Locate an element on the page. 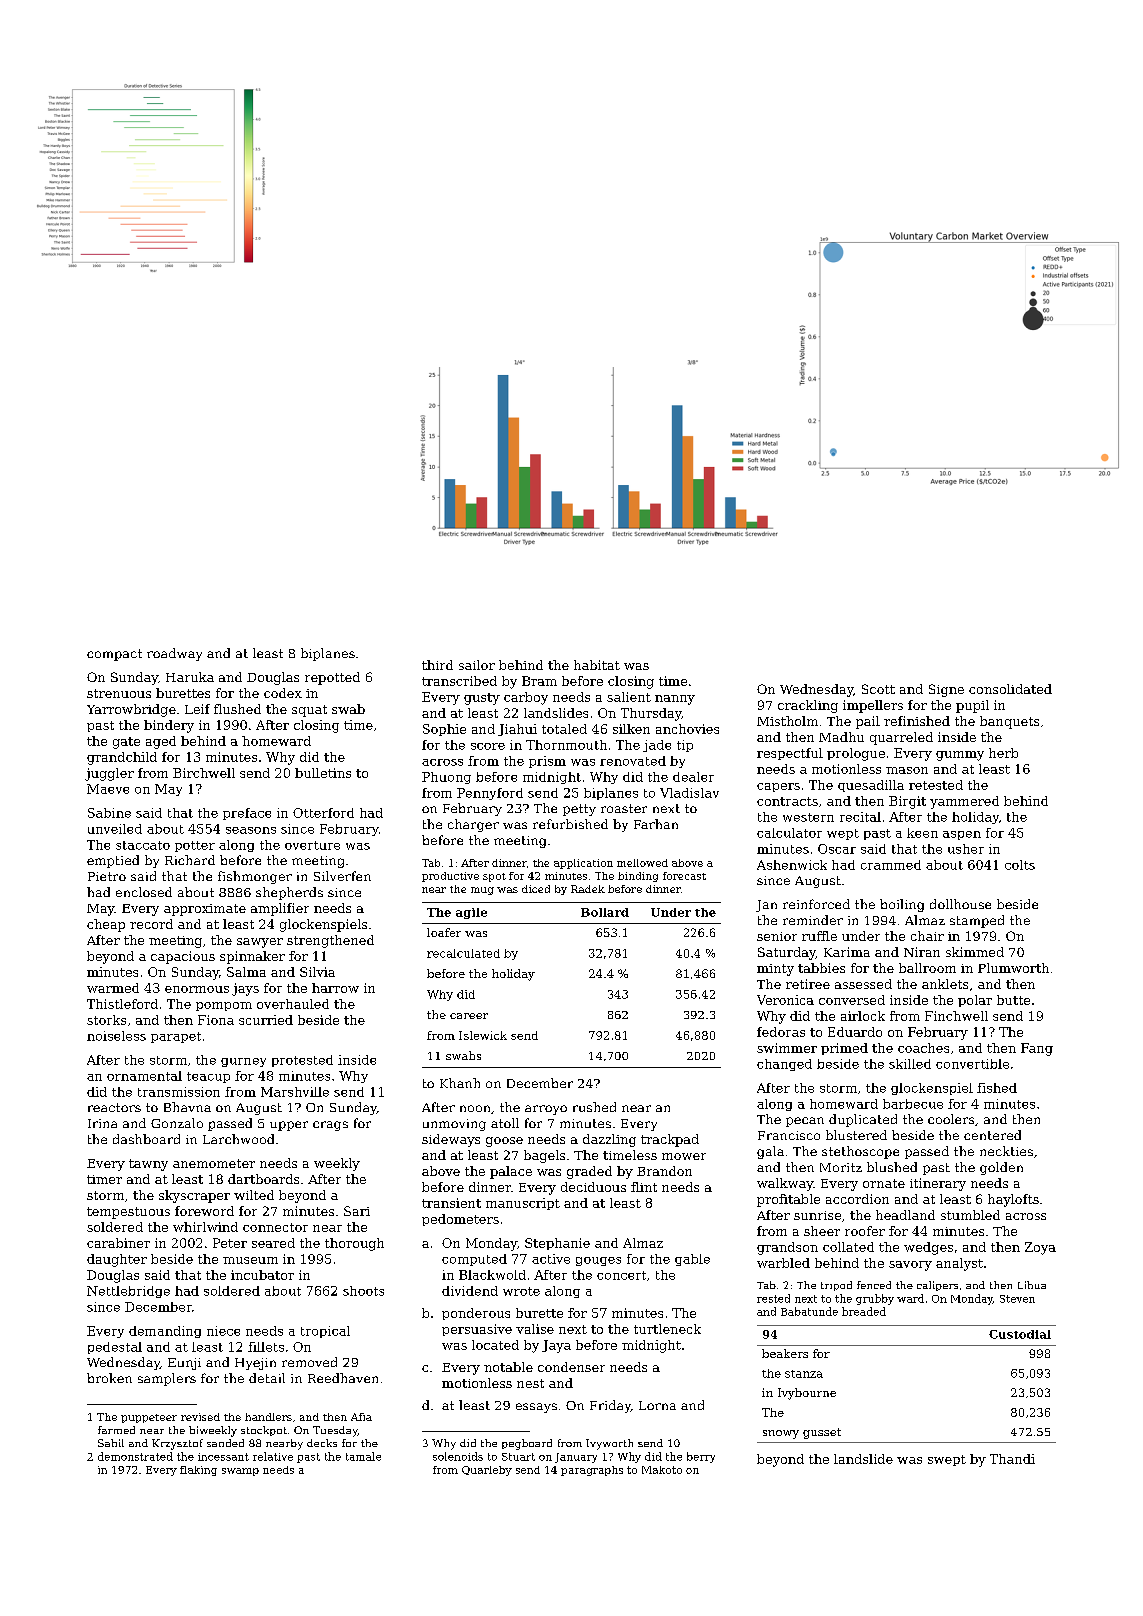  reactors is located at coordinates (114, 1107).
